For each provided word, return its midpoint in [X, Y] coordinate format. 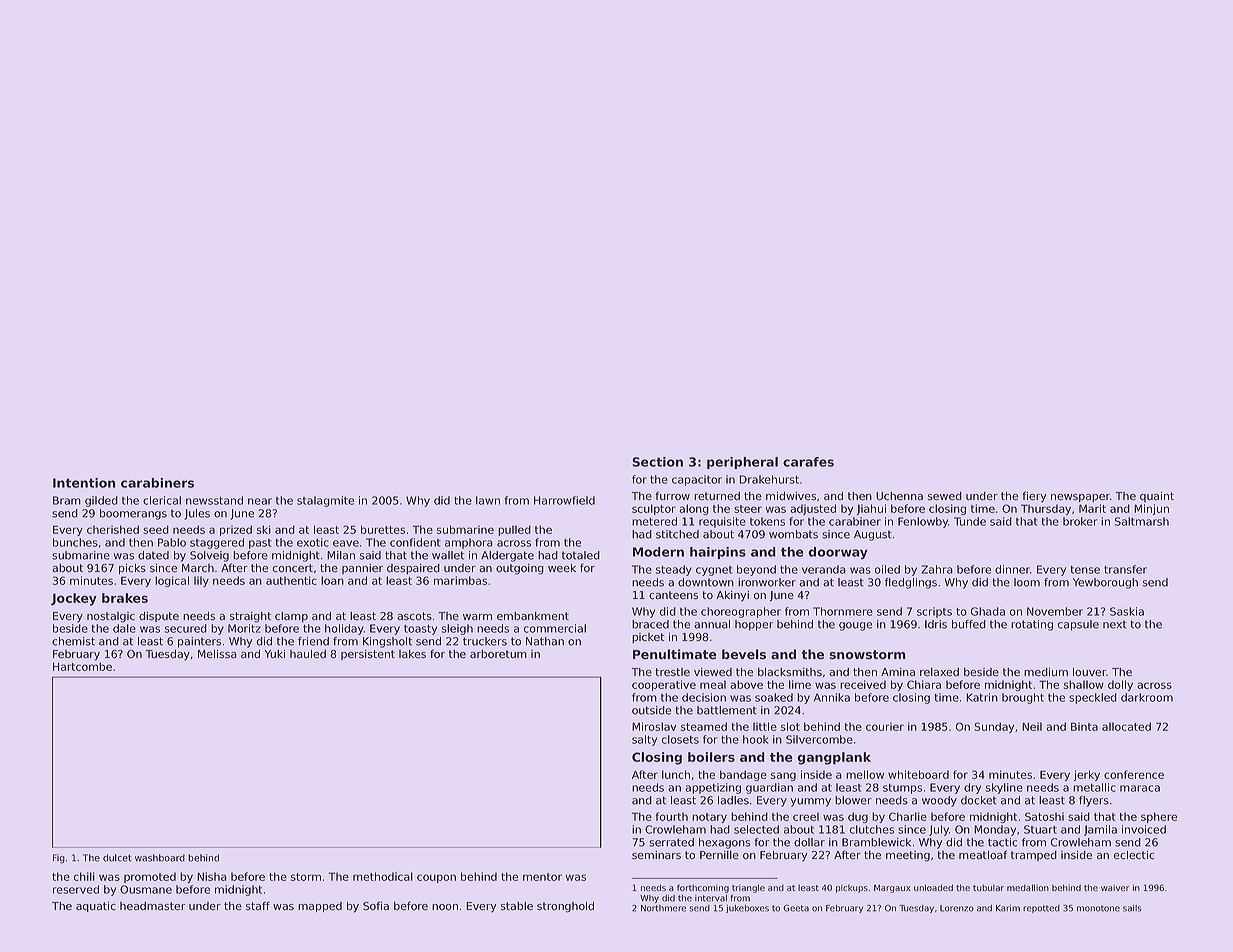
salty [644, 740]
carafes [808, 462]
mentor [542, 877]
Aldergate [507, 556]
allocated [1126, 726]
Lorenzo [957, 908]
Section [657, 462]
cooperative [664, 685]
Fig [59, 859]
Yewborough [1105, 583]
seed [156, 529]
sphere [1159, 817]
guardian [769, 788]
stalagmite [325, 501]
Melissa [217, 654]
